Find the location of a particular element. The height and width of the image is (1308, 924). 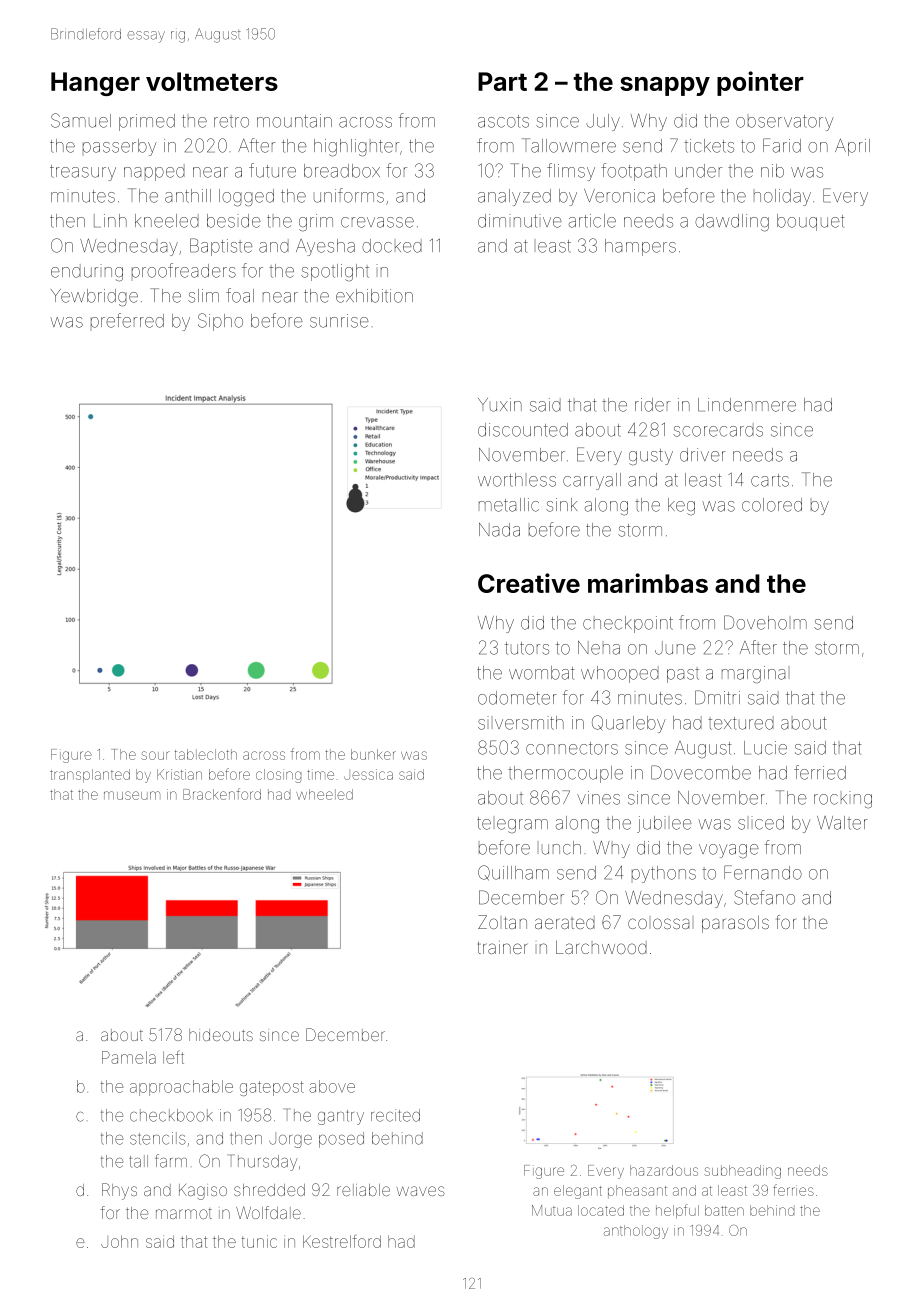

exhibition is located at coordinates (374, 296).
